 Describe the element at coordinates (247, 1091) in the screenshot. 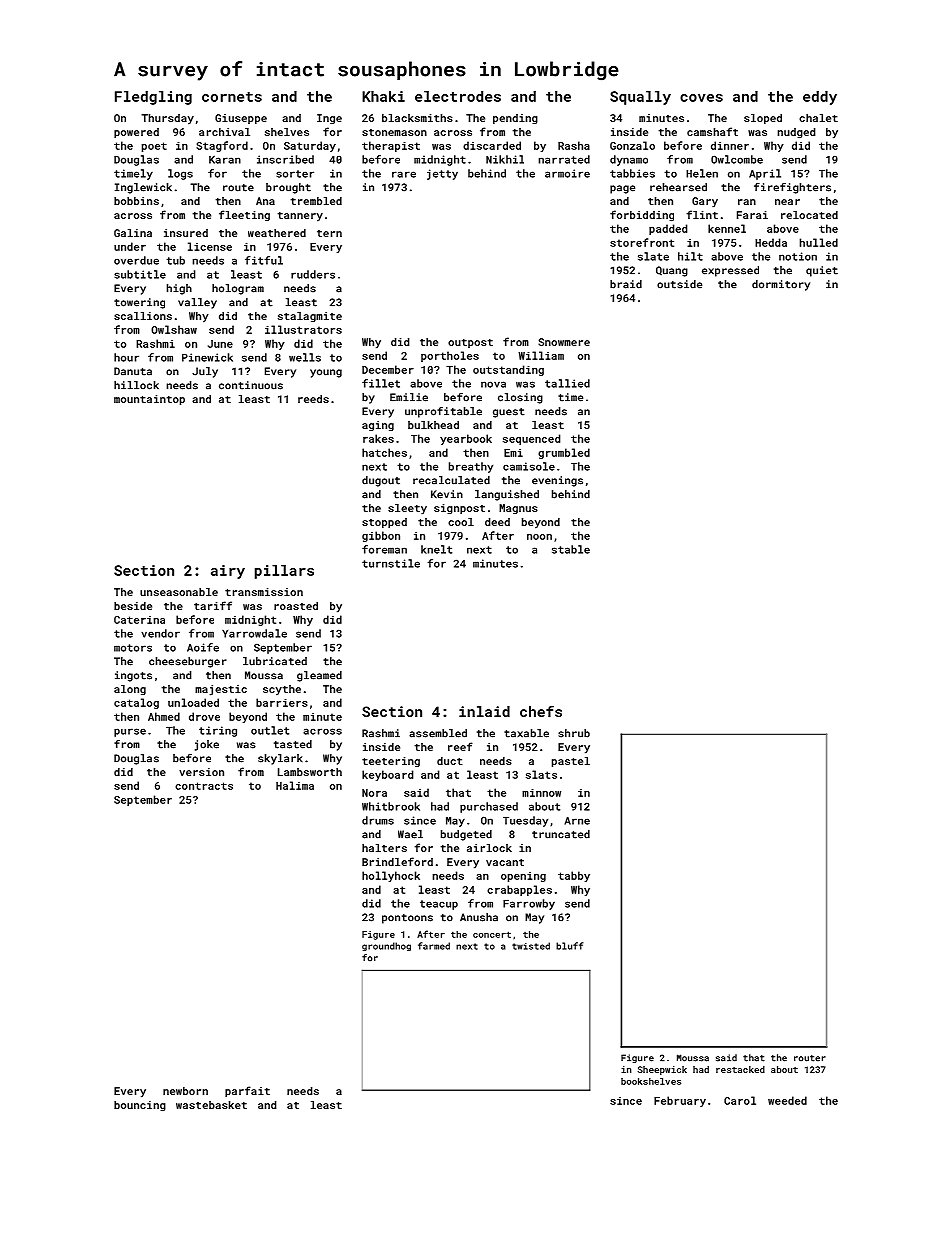

I see `parfait` at that location.
